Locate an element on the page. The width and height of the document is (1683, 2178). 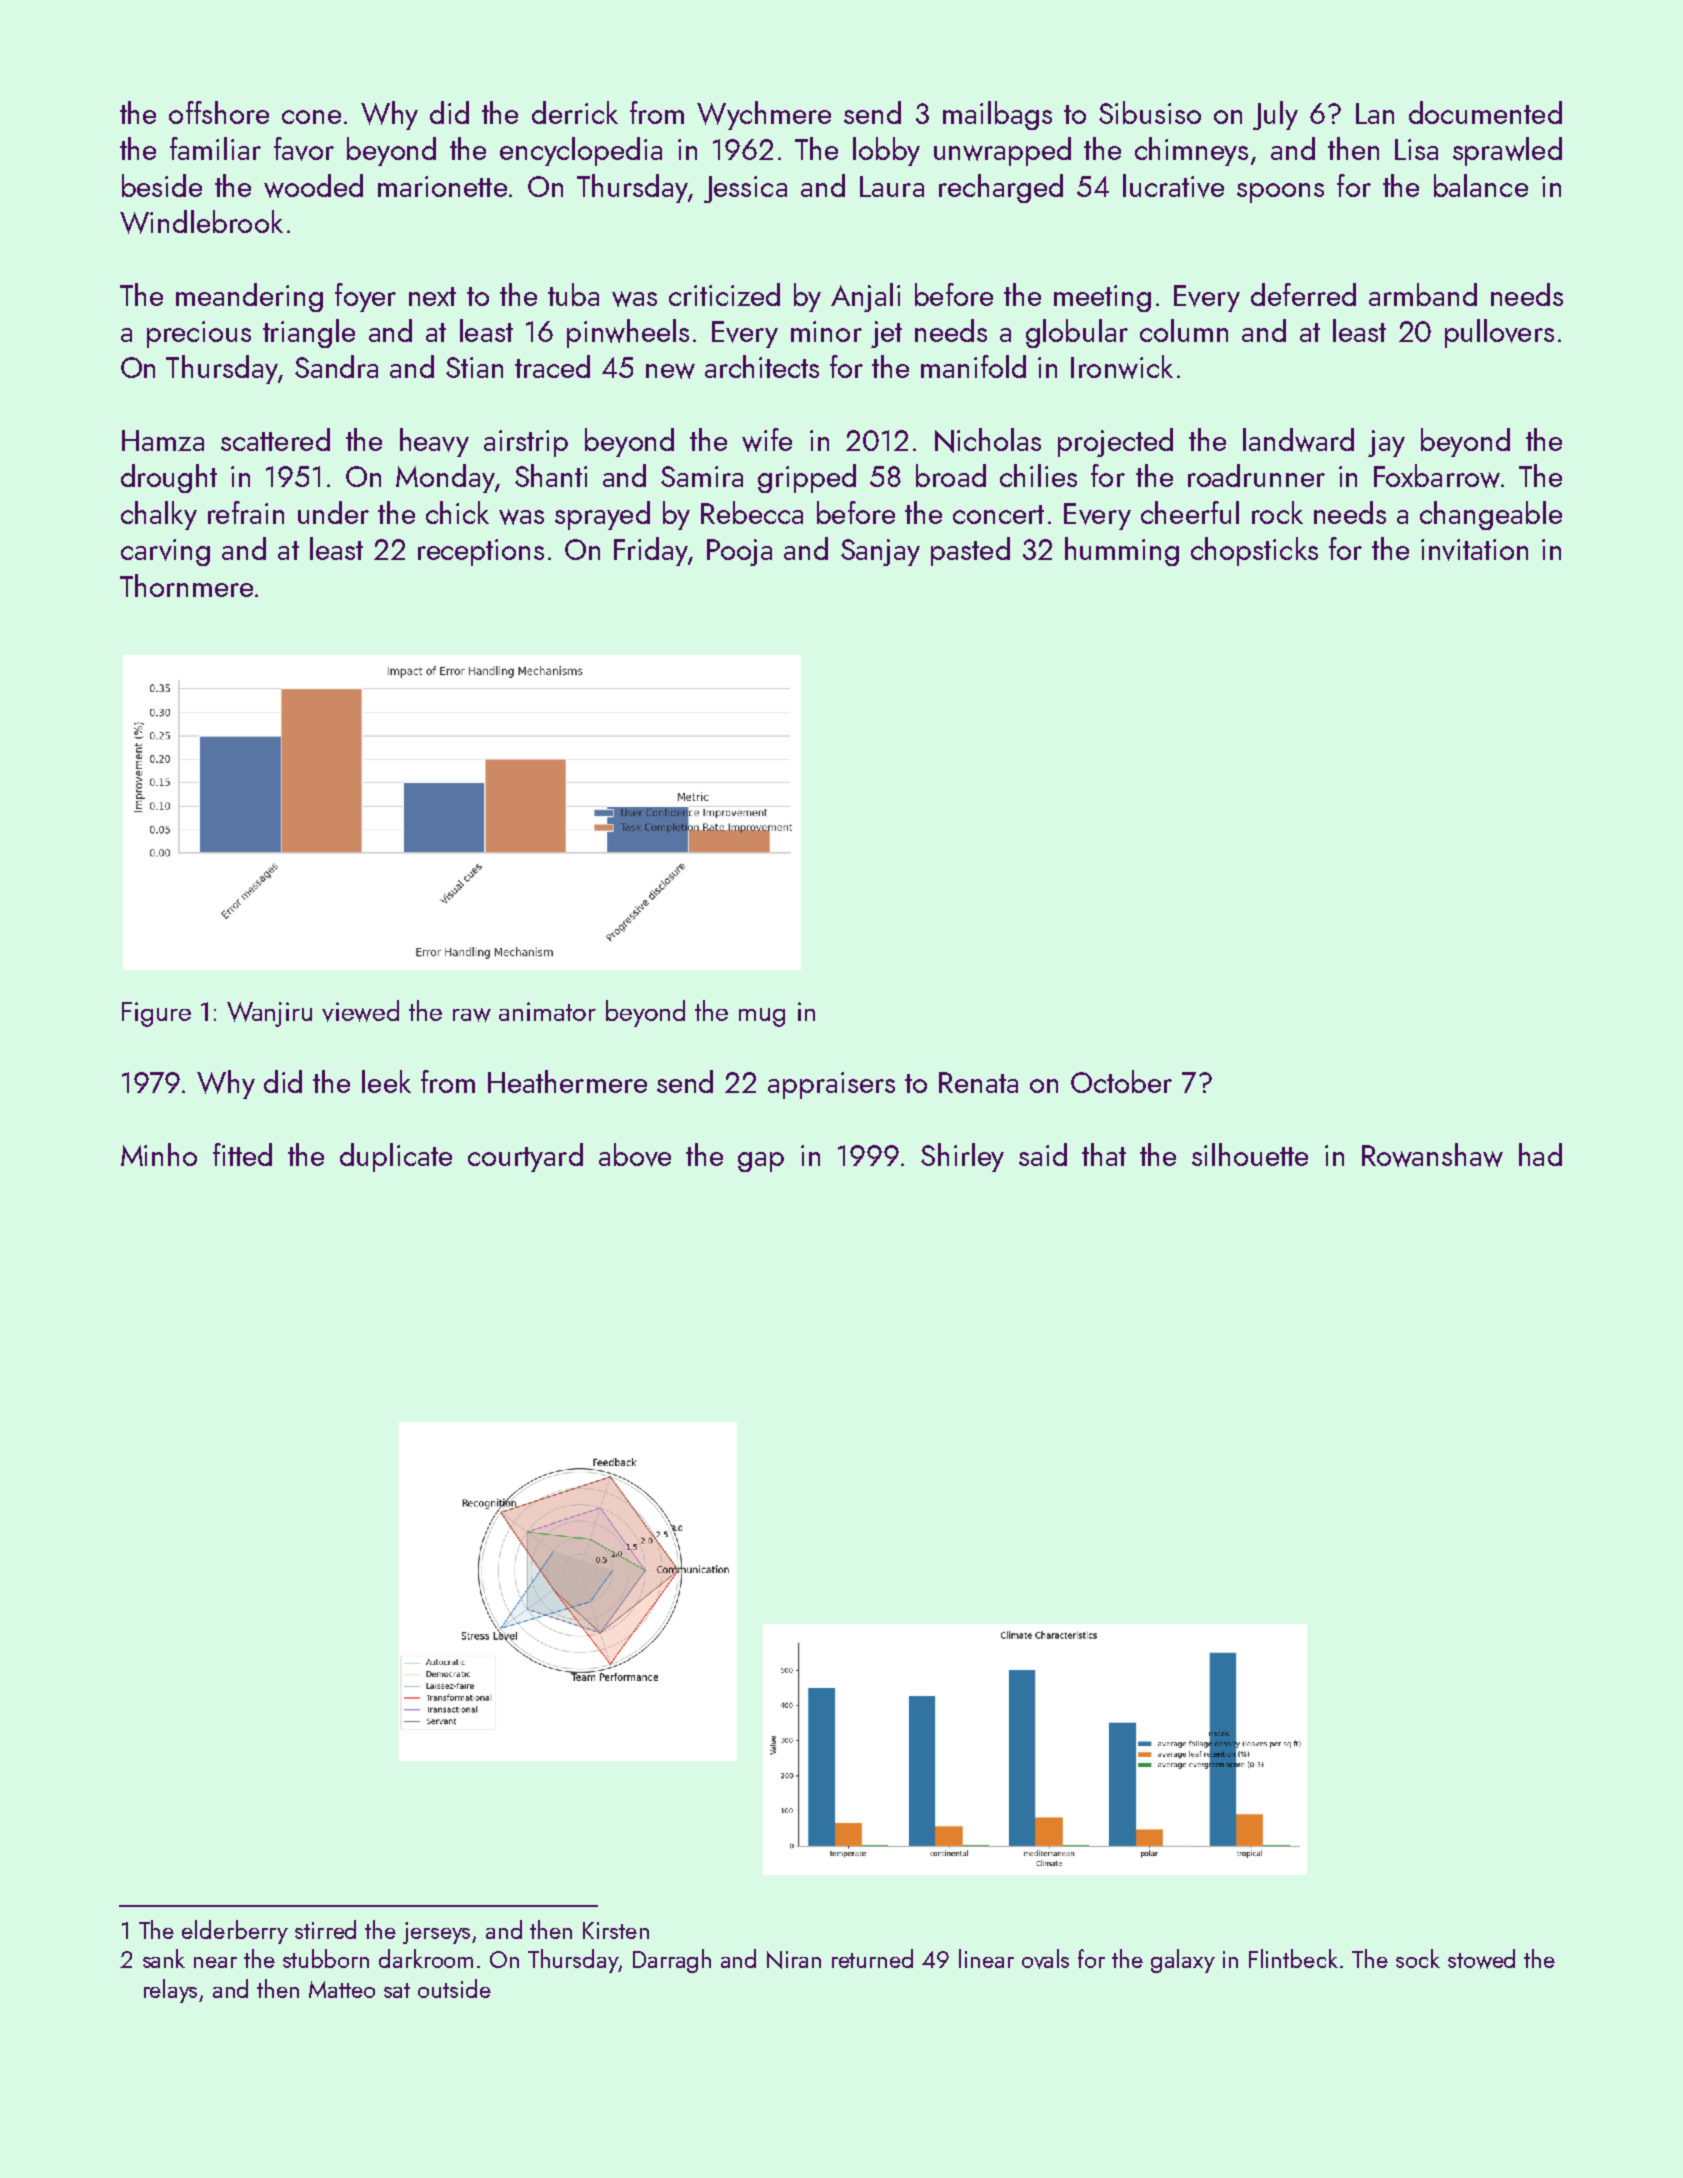
concert is located at coordinates (998, 514).
